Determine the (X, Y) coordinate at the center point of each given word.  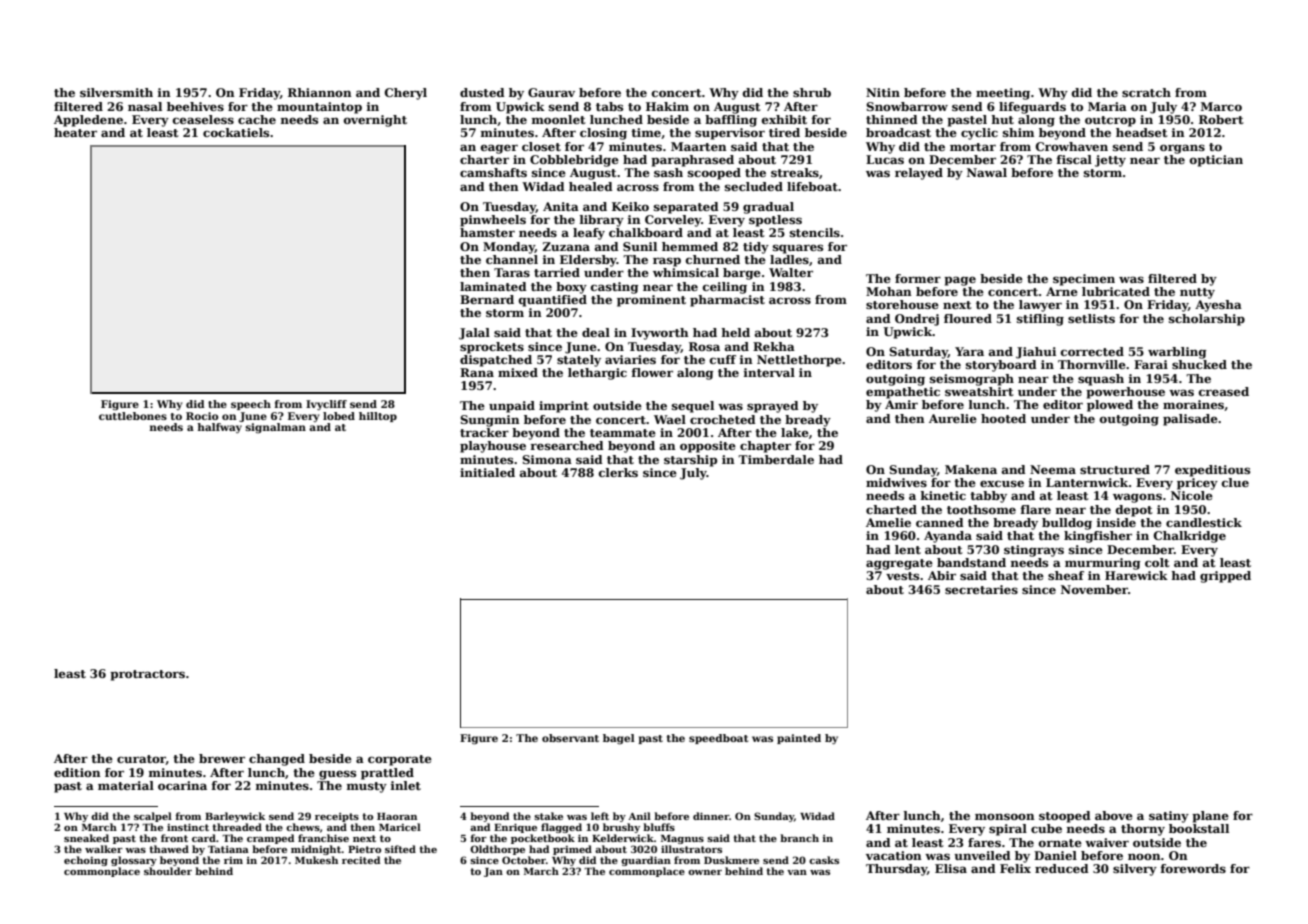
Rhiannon (320, 92)
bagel (619, 739)
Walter (791, 272)
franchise (323, 838)
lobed (339, 416)
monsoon (1005, 816)
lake (795, 432)
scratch (1146, 92)
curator (141, 760)
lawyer (1040, 306)
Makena (971, 469)
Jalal (474, 334)
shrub (812, 92)
